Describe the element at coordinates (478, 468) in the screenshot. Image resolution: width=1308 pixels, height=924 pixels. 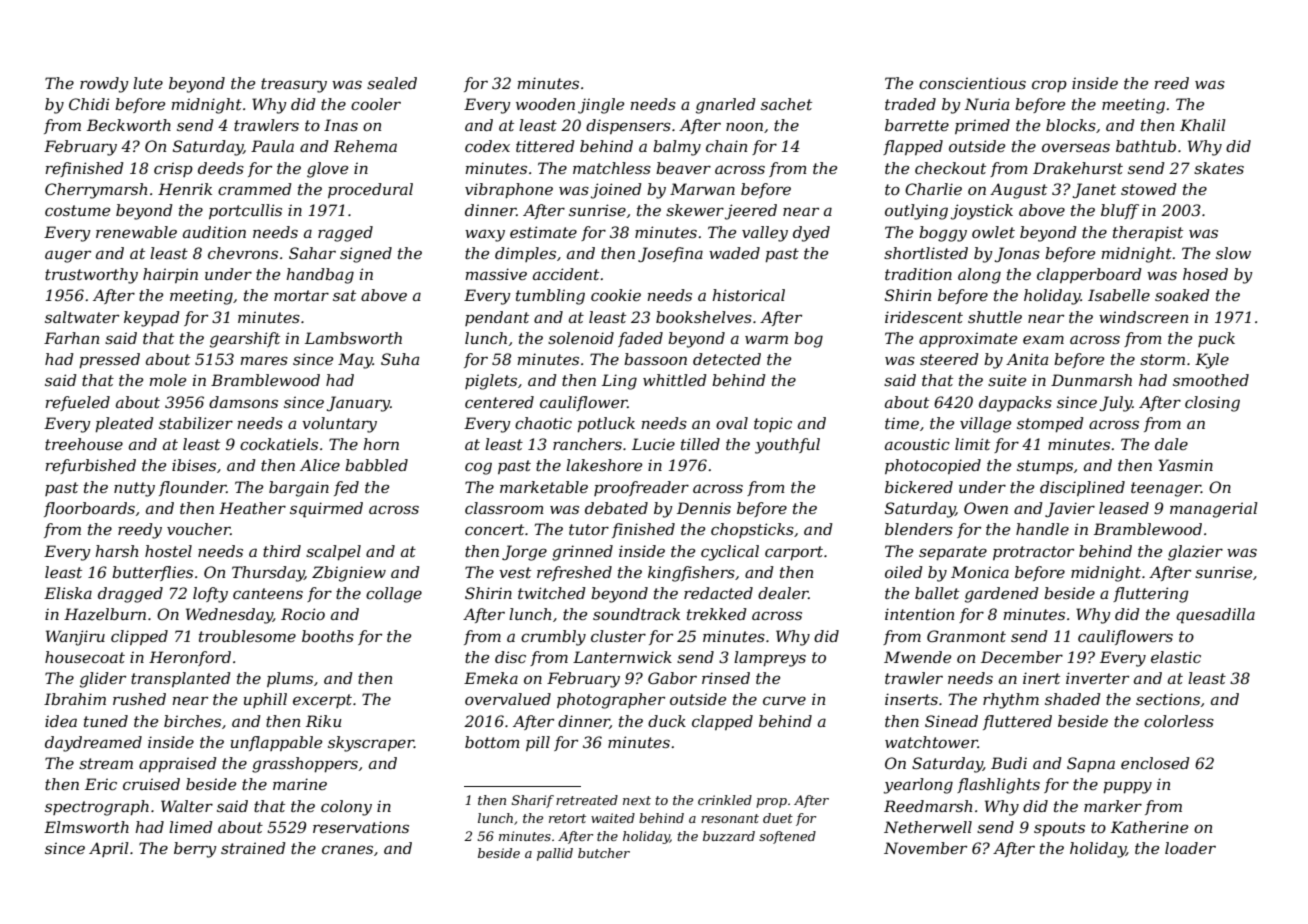
I see `cog` at that location.
